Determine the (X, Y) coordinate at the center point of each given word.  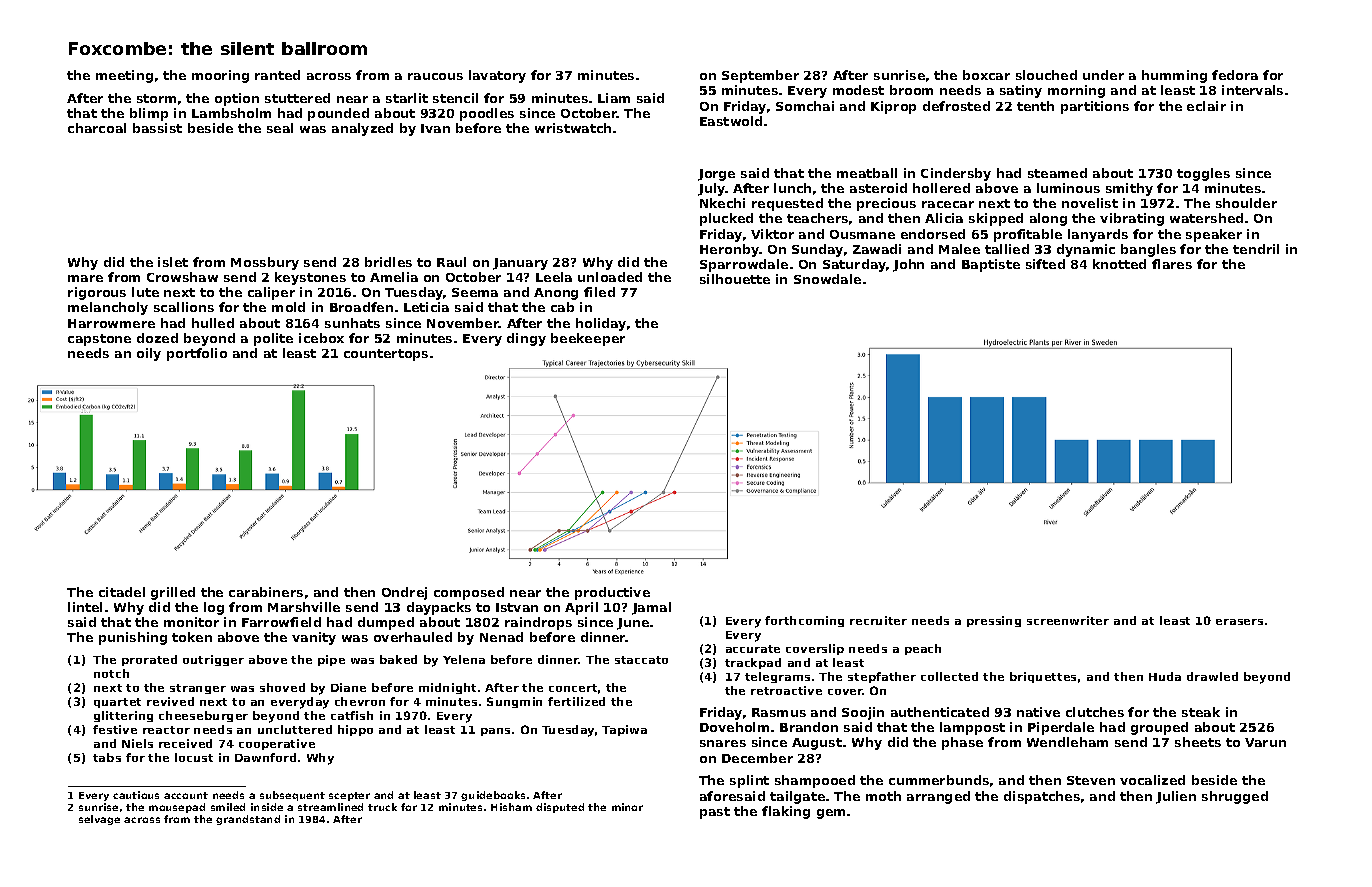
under (1103, 75)
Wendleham (1067, 742)
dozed (157, 338)
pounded (338, 114)
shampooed (815, 781)
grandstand (248, 820)
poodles (487, 114)
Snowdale (827, 279)
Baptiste (991, 265)
